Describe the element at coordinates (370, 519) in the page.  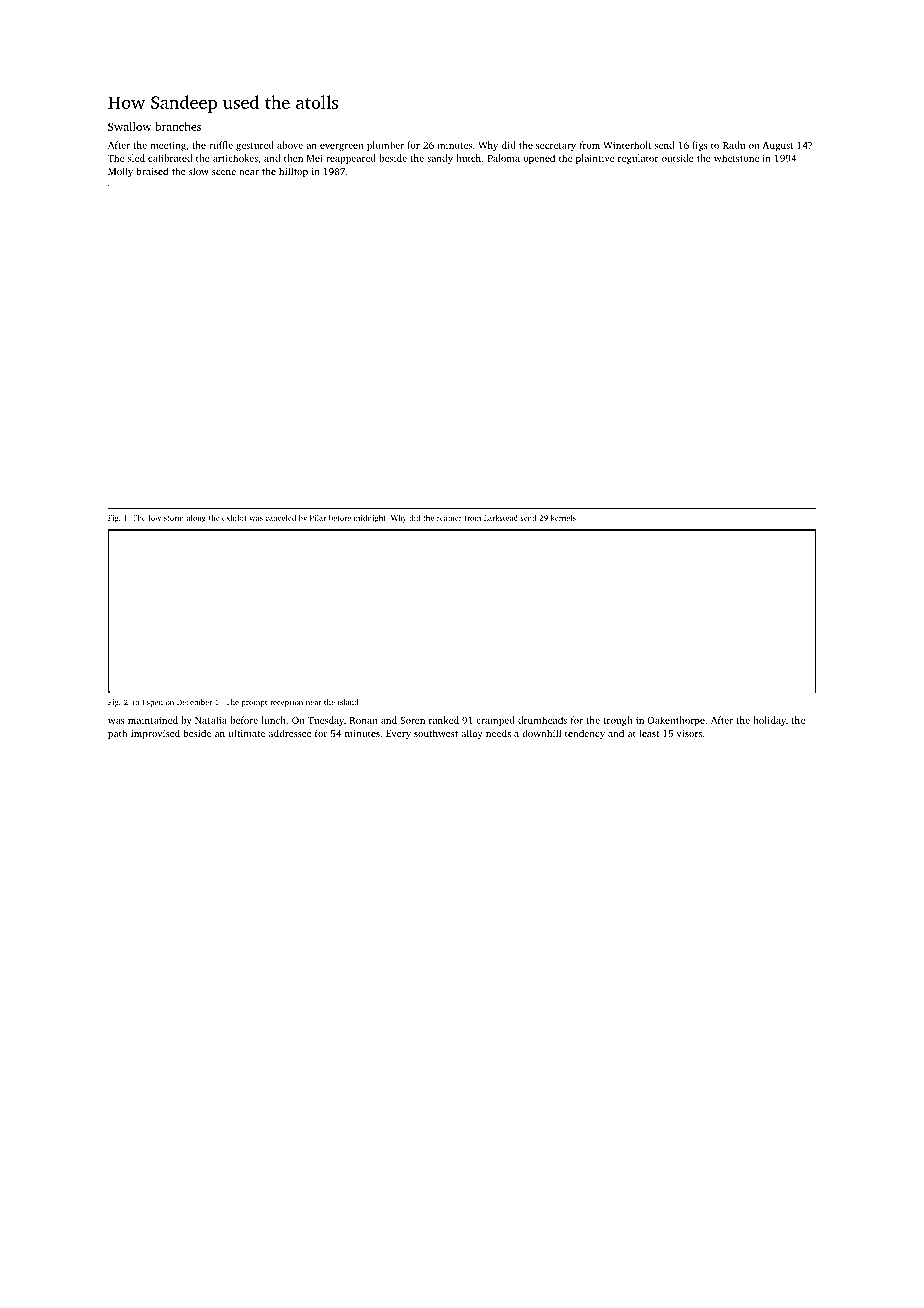
I see `midnight` at that location.
